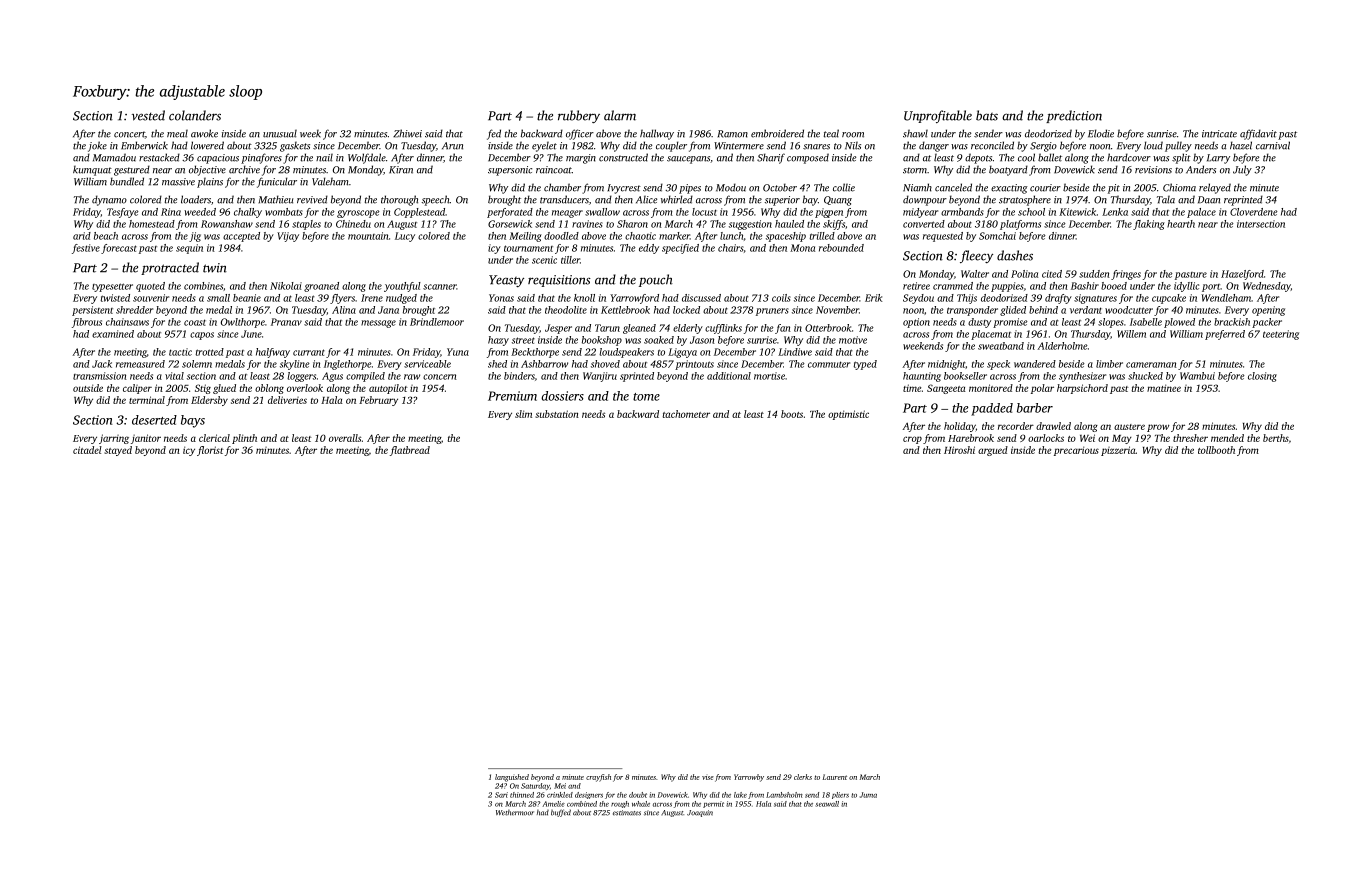  I want to click on slim, so click(523, 414).
